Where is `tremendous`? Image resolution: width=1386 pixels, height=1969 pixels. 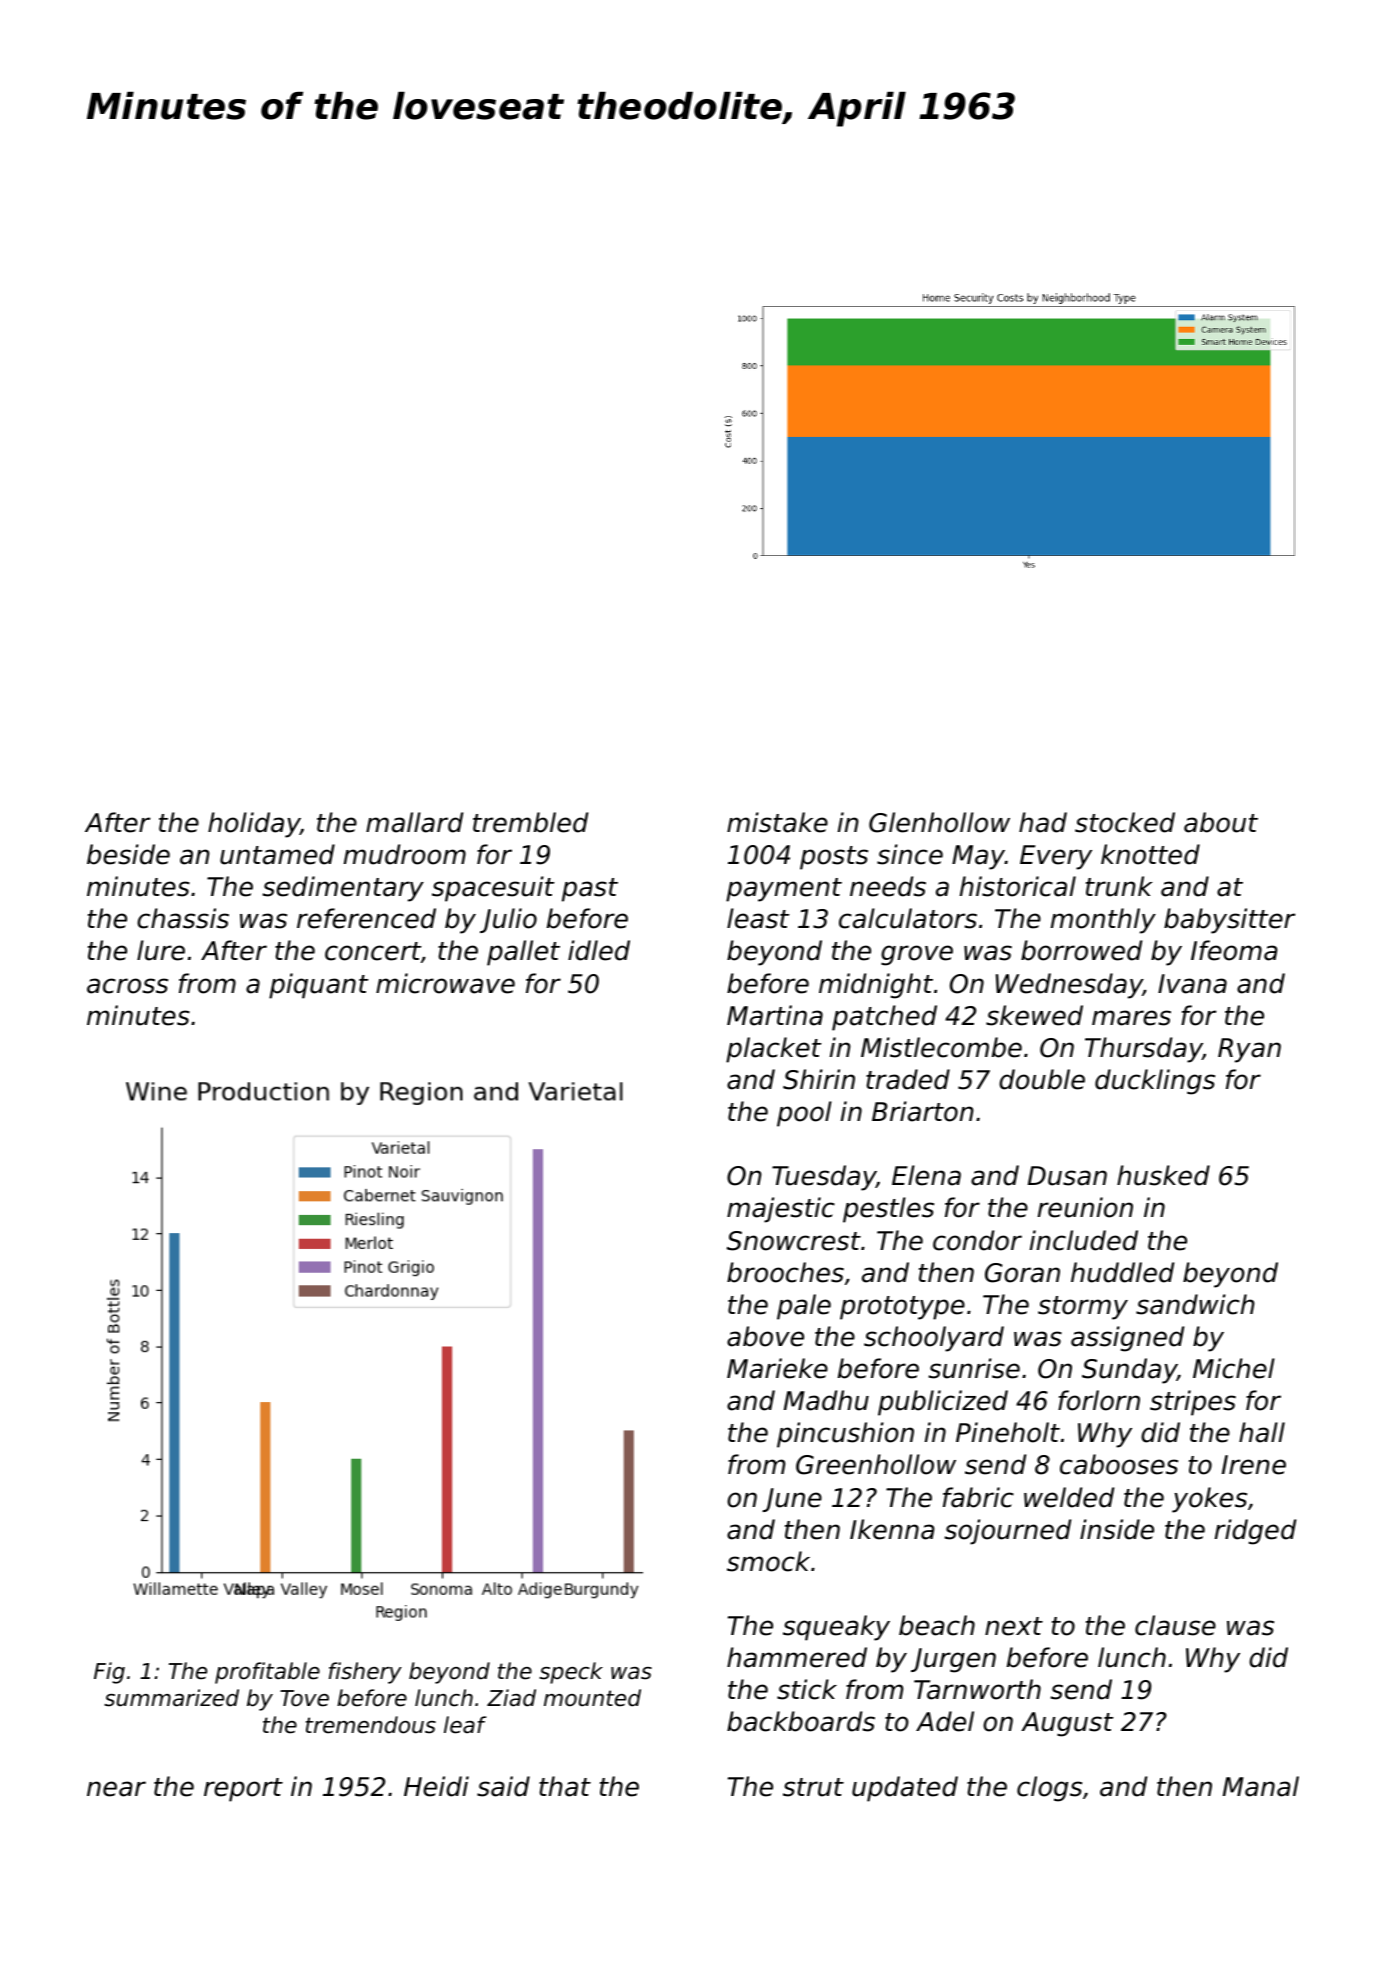 tremendous is located at coordinates (371, 1725).
